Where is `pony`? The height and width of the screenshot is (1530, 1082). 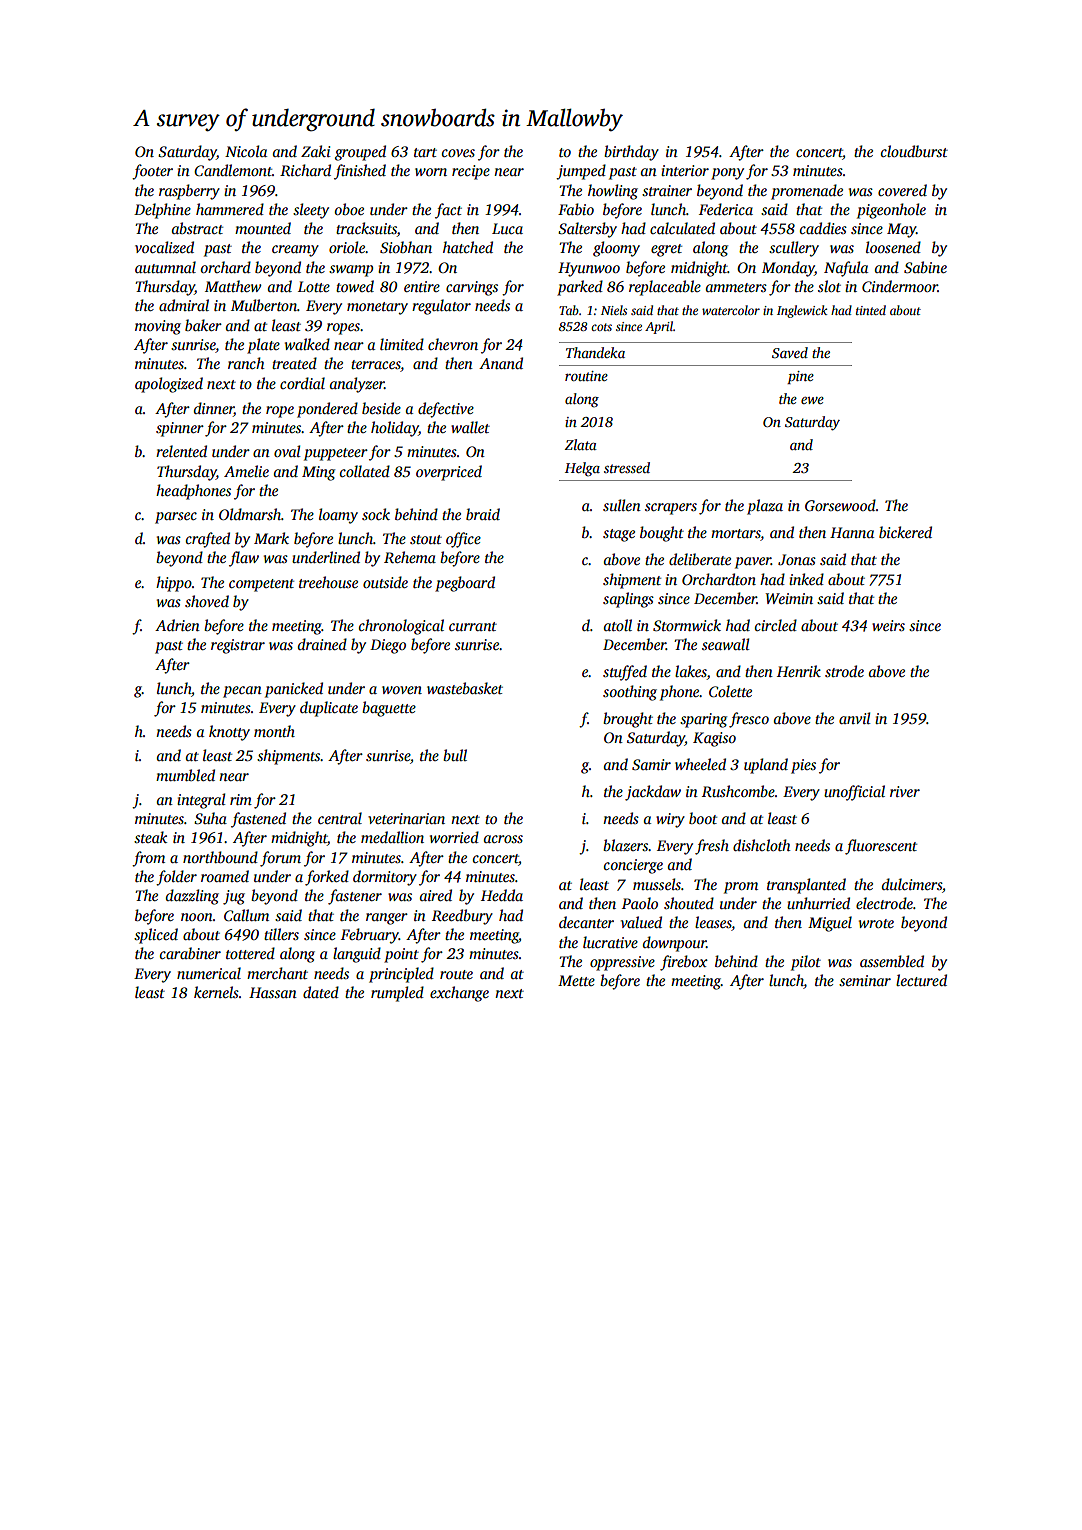
pony is located at coordinates (727, 174).
